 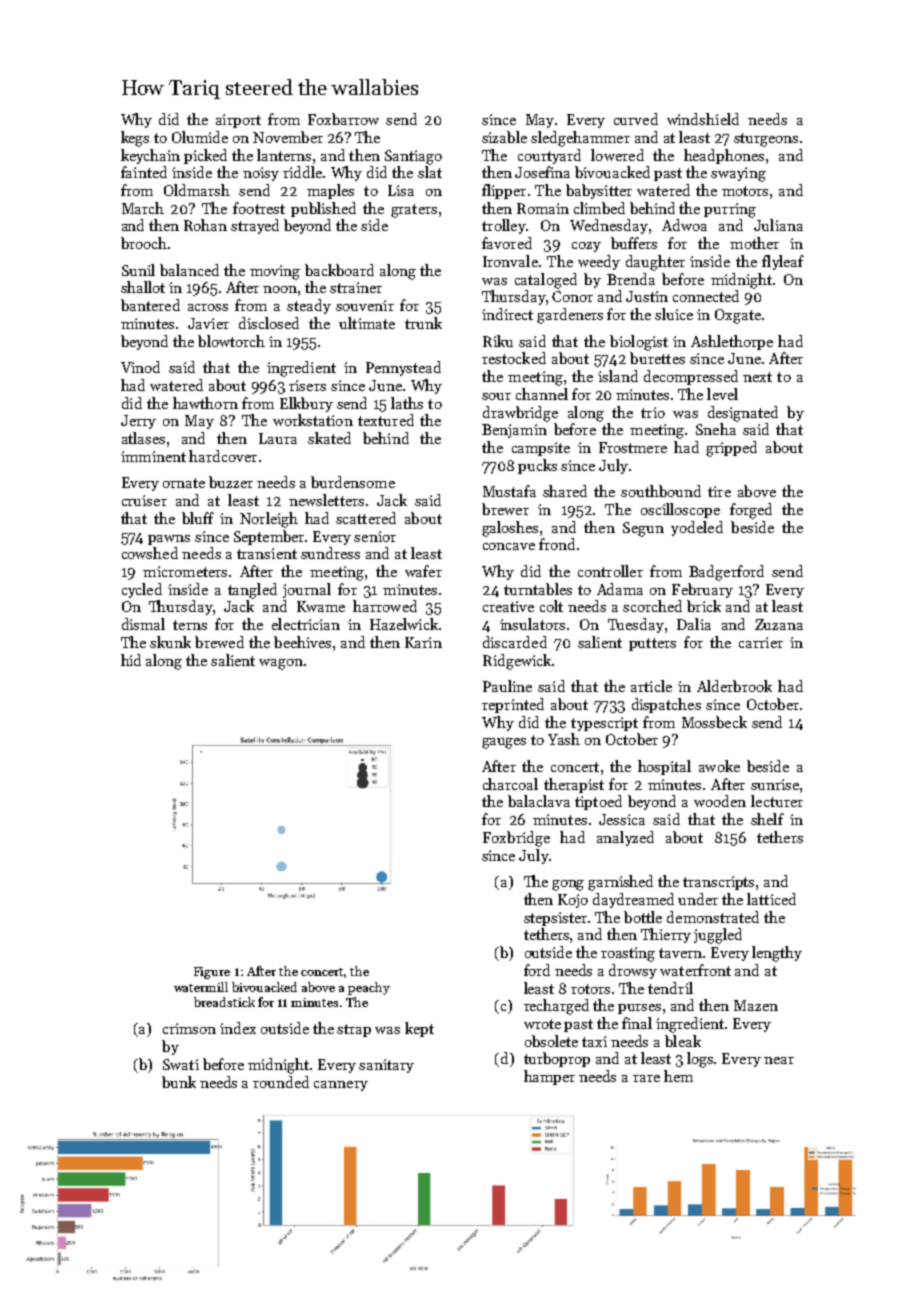 What do you see at coordinates (766, 140) in the document?
I see `sturgeons` at bounding box center [766, 140].
